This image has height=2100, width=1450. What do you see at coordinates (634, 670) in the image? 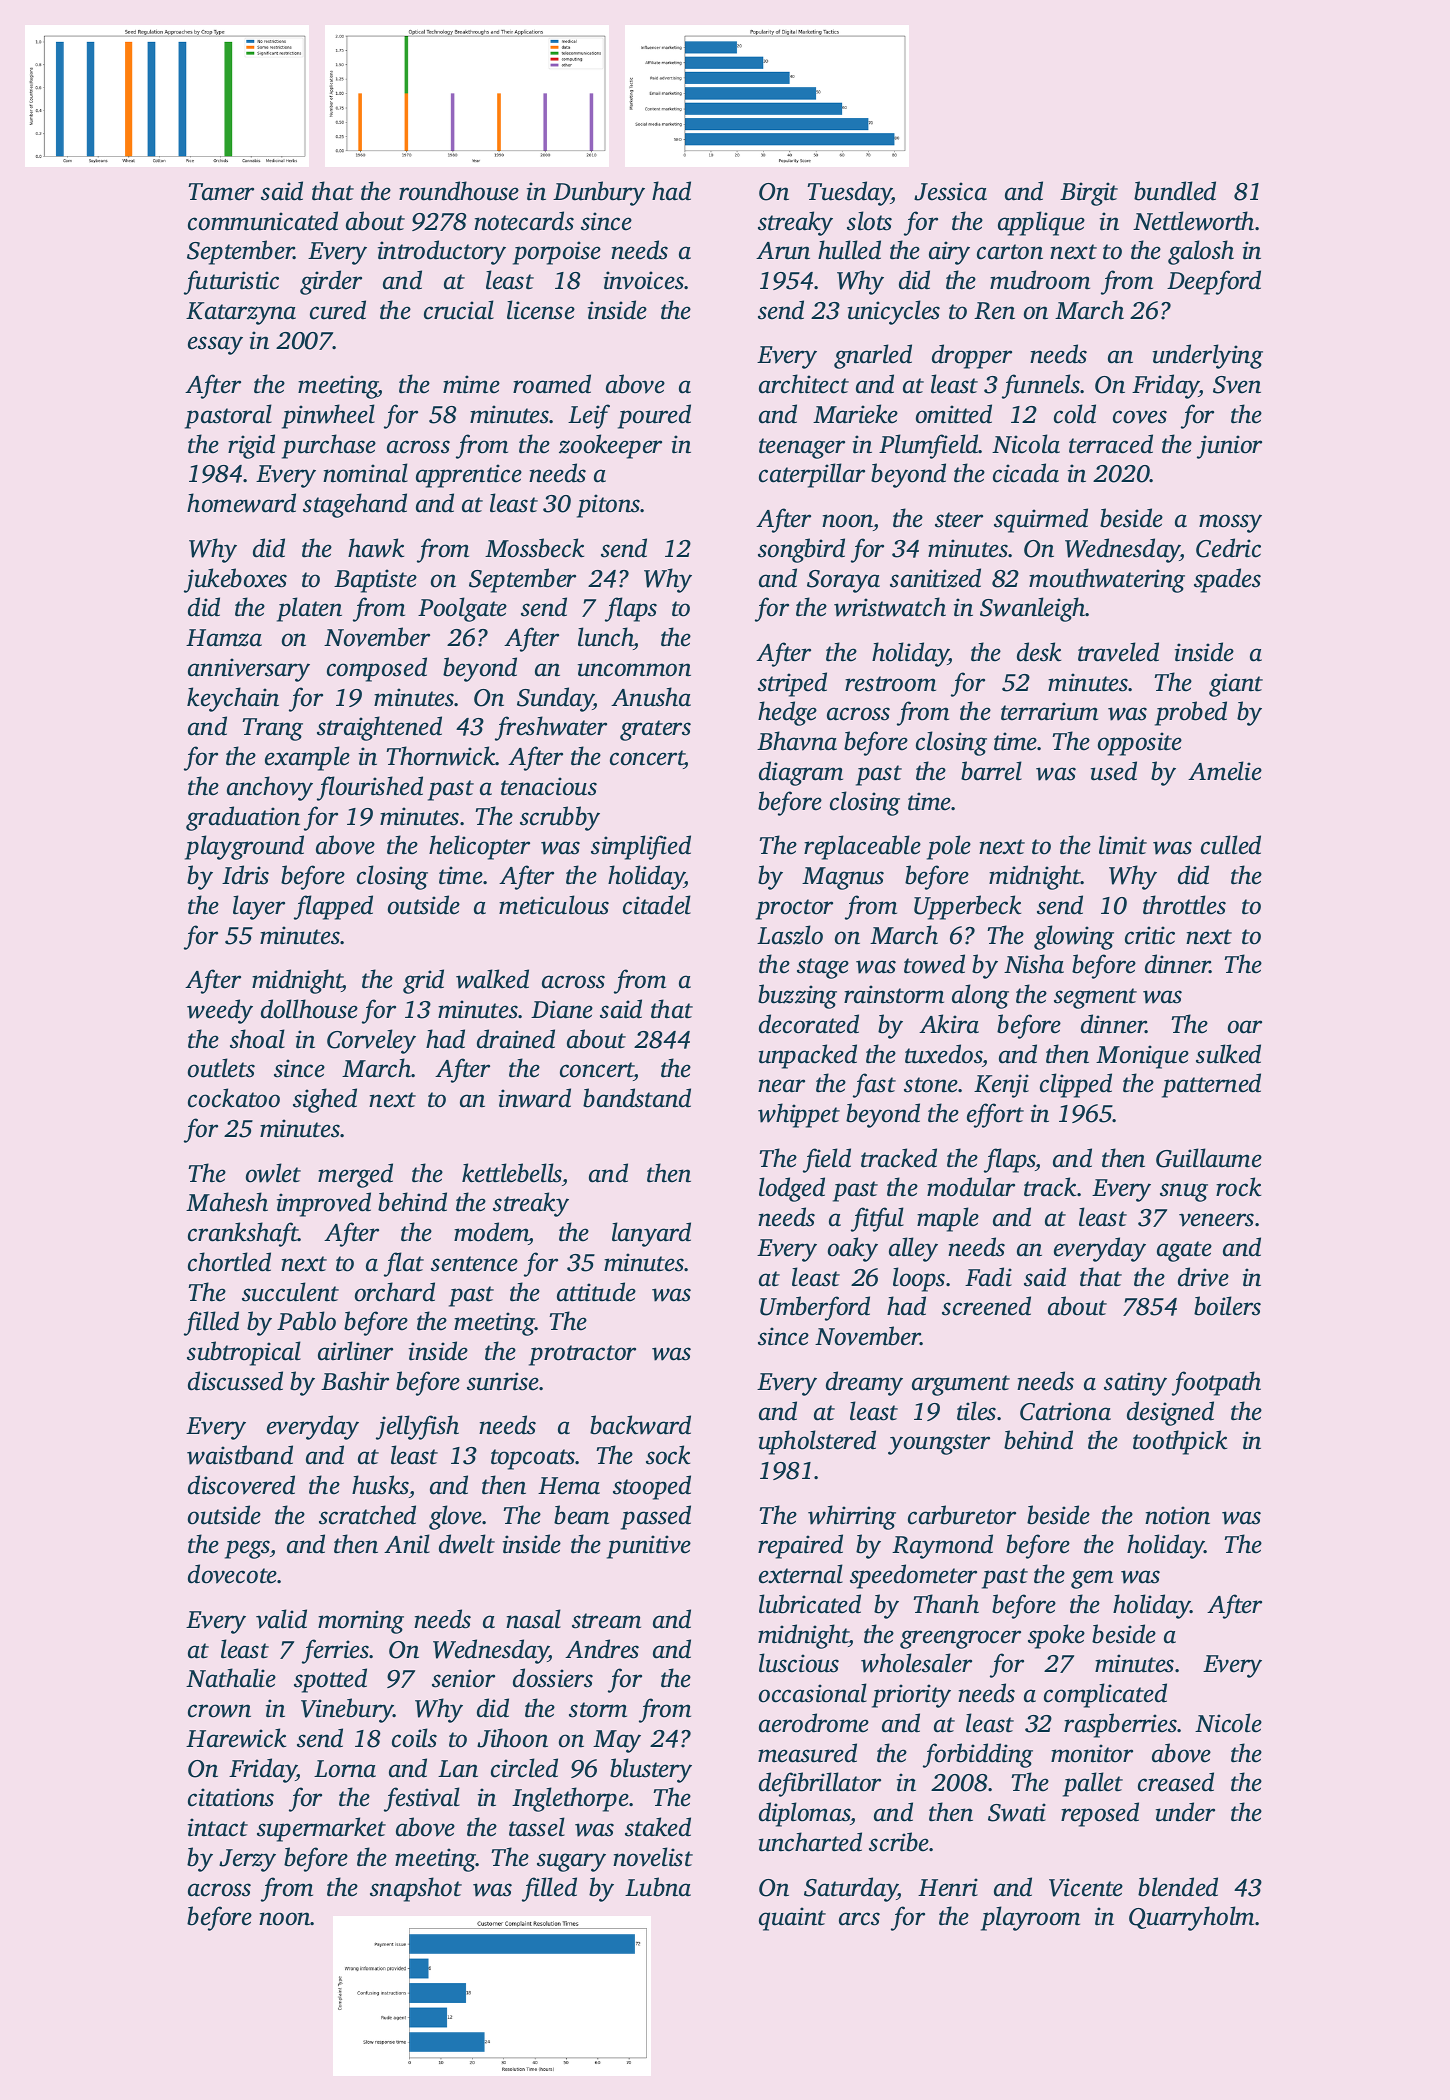
I see `uncommon` at bounding box center [634, 670].
